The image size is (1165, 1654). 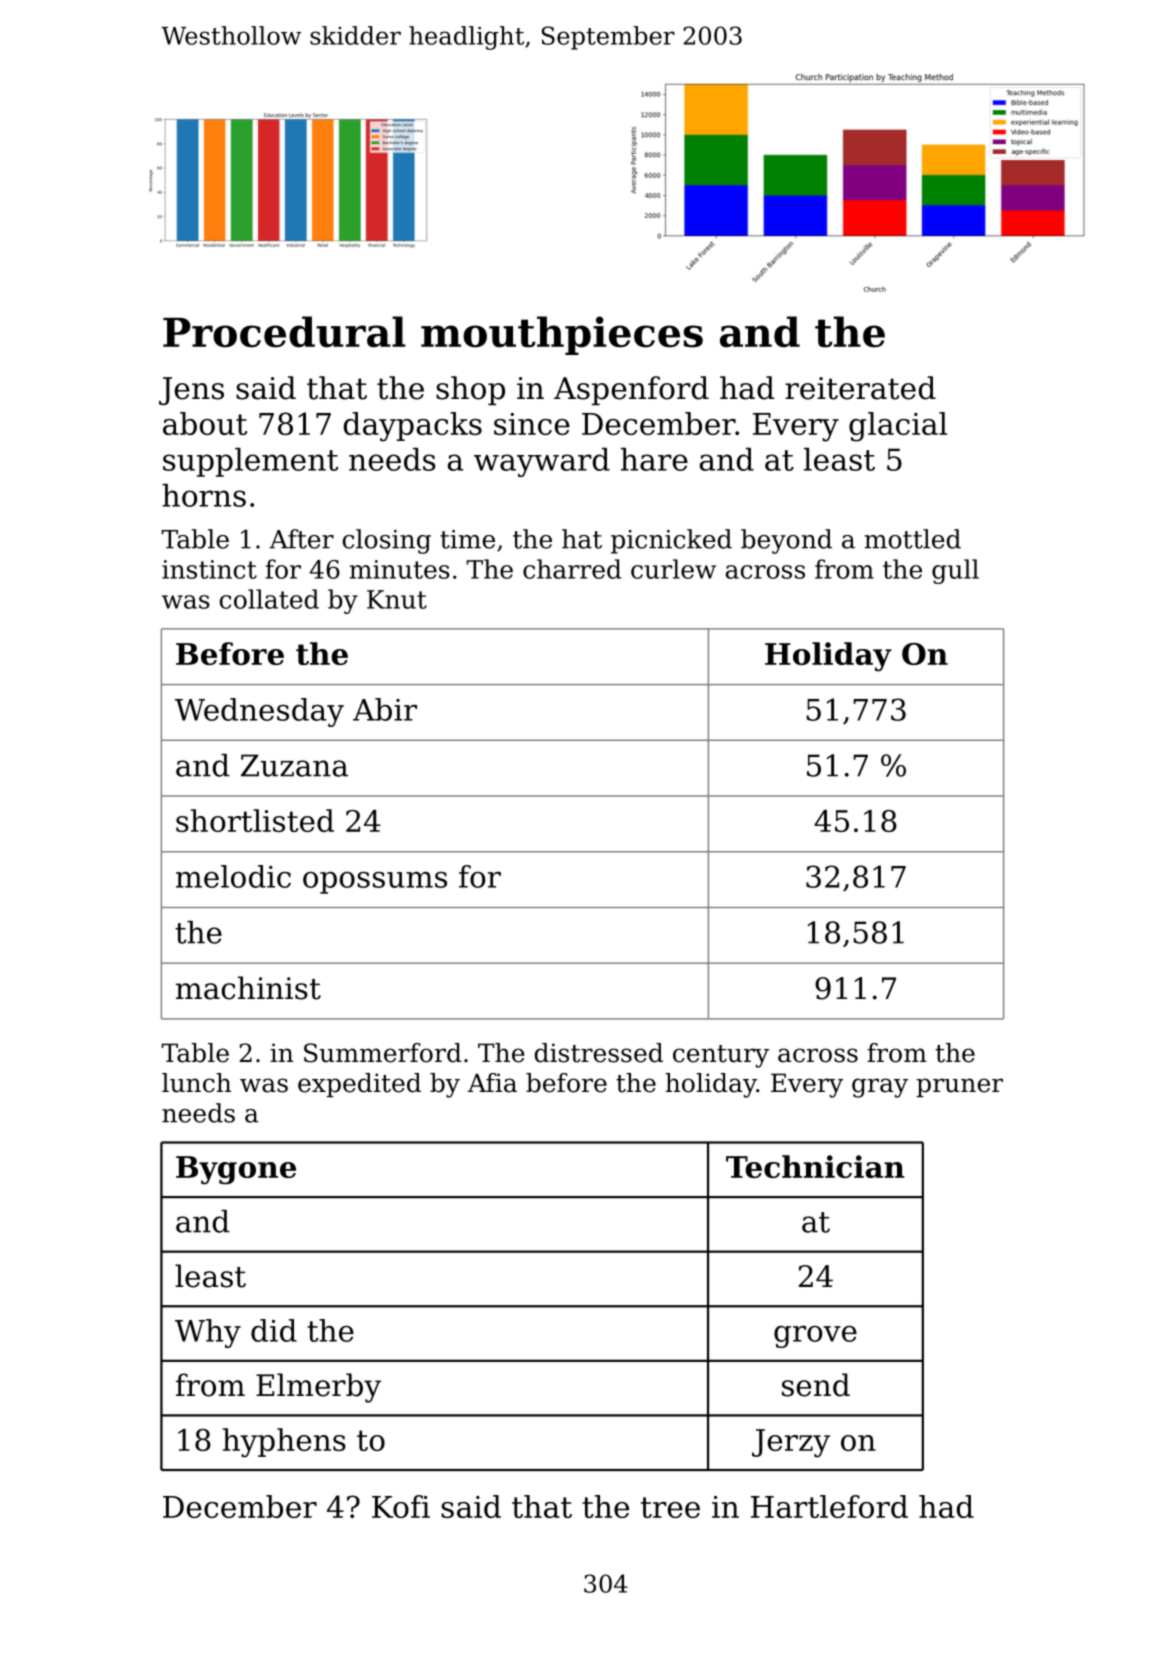 What do you see at coordinates (673, 569) in the screenshot?
I see `curlew` at bounding box center [673, 569].
